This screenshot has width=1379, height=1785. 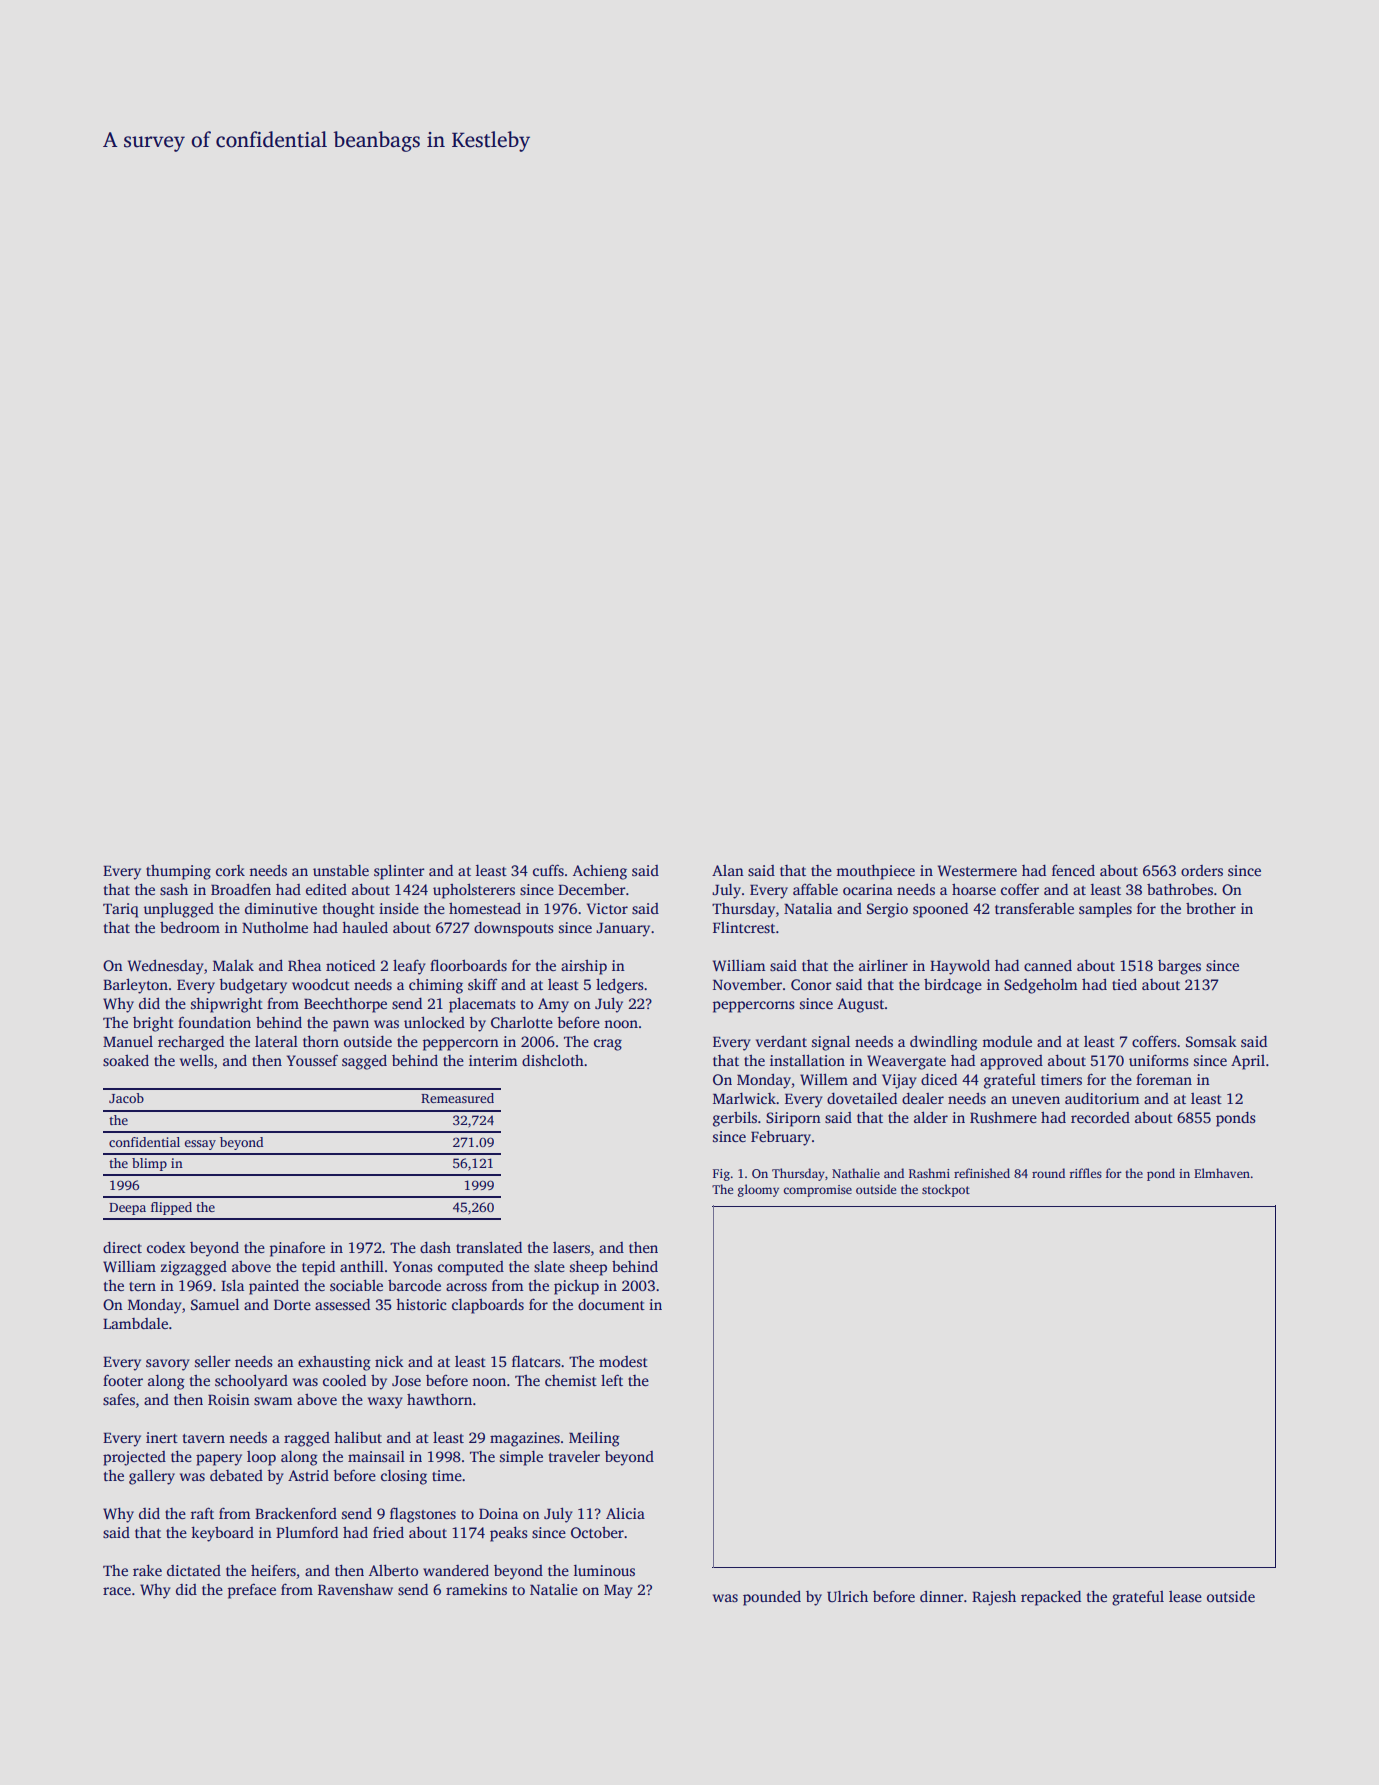 What do you see at coordinates (166, 967) in the screenshot?
I see `Wednesday` at bounding box center [166, 967].
